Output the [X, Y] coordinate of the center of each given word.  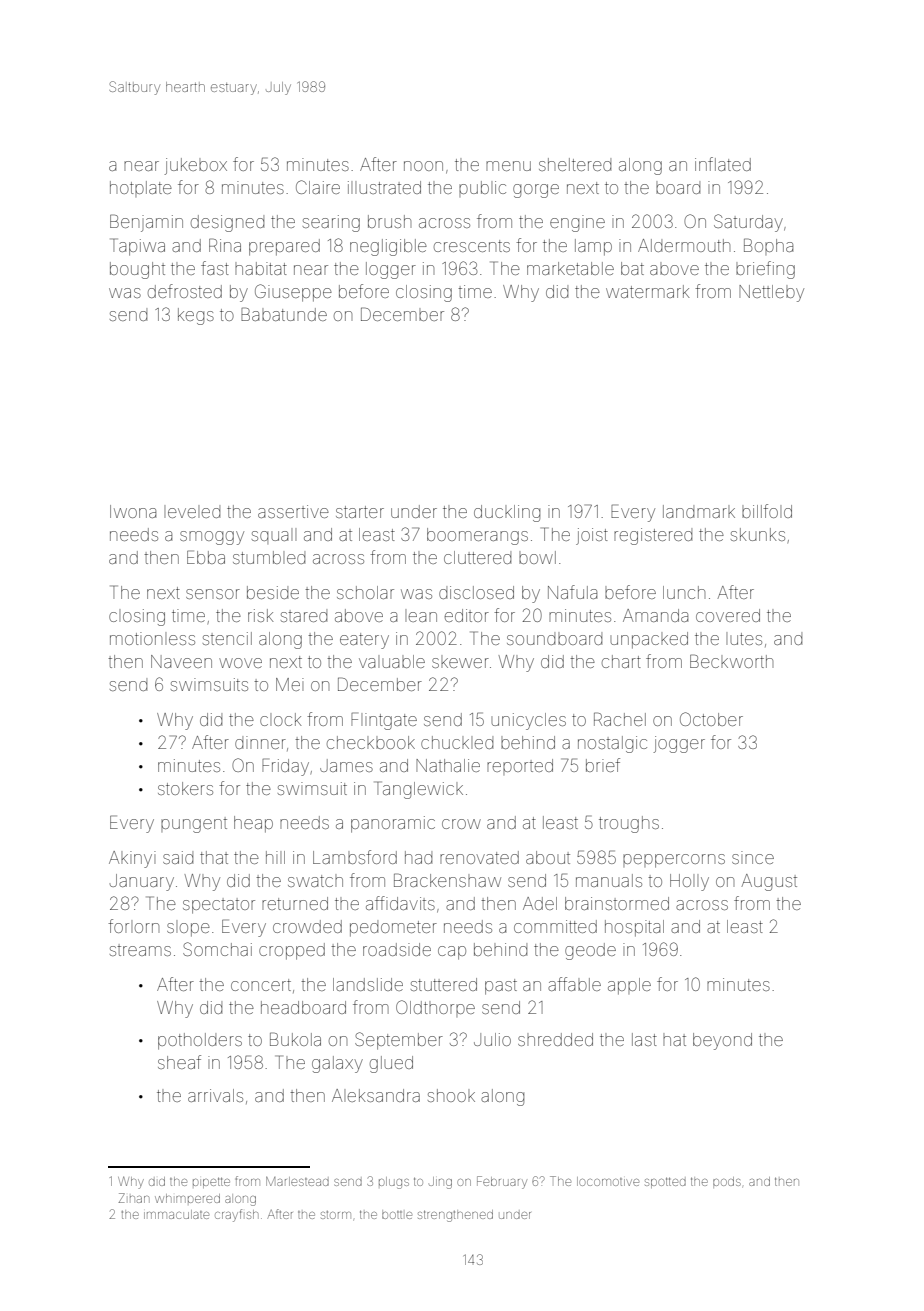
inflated [723, 164]
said [178, 857]
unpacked [649, 640]
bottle [397, 1215]
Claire [318, 187]
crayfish [236, 1215]
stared [304, 615]
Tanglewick [419, 790]
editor [467, 615]
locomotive [608, 1181]
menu [508, 166]
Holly [689, 882]
